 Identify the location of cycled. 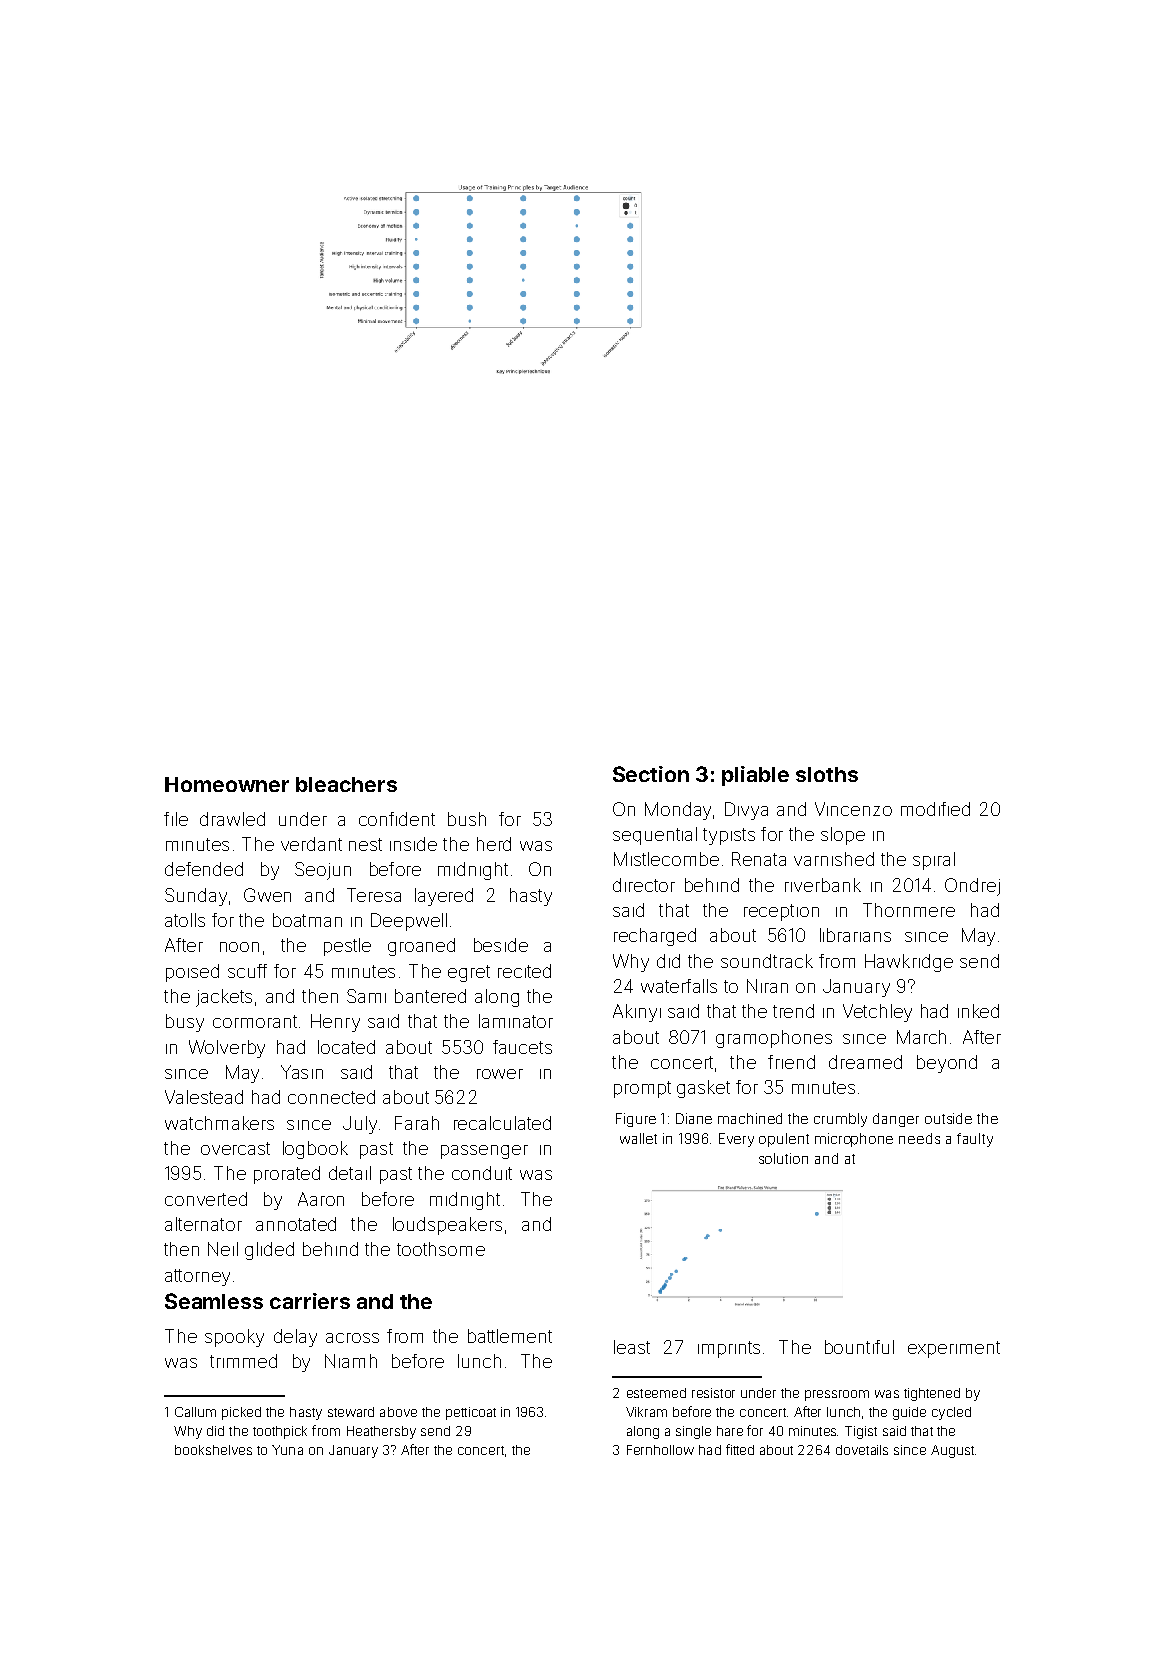
(951, 1413).
